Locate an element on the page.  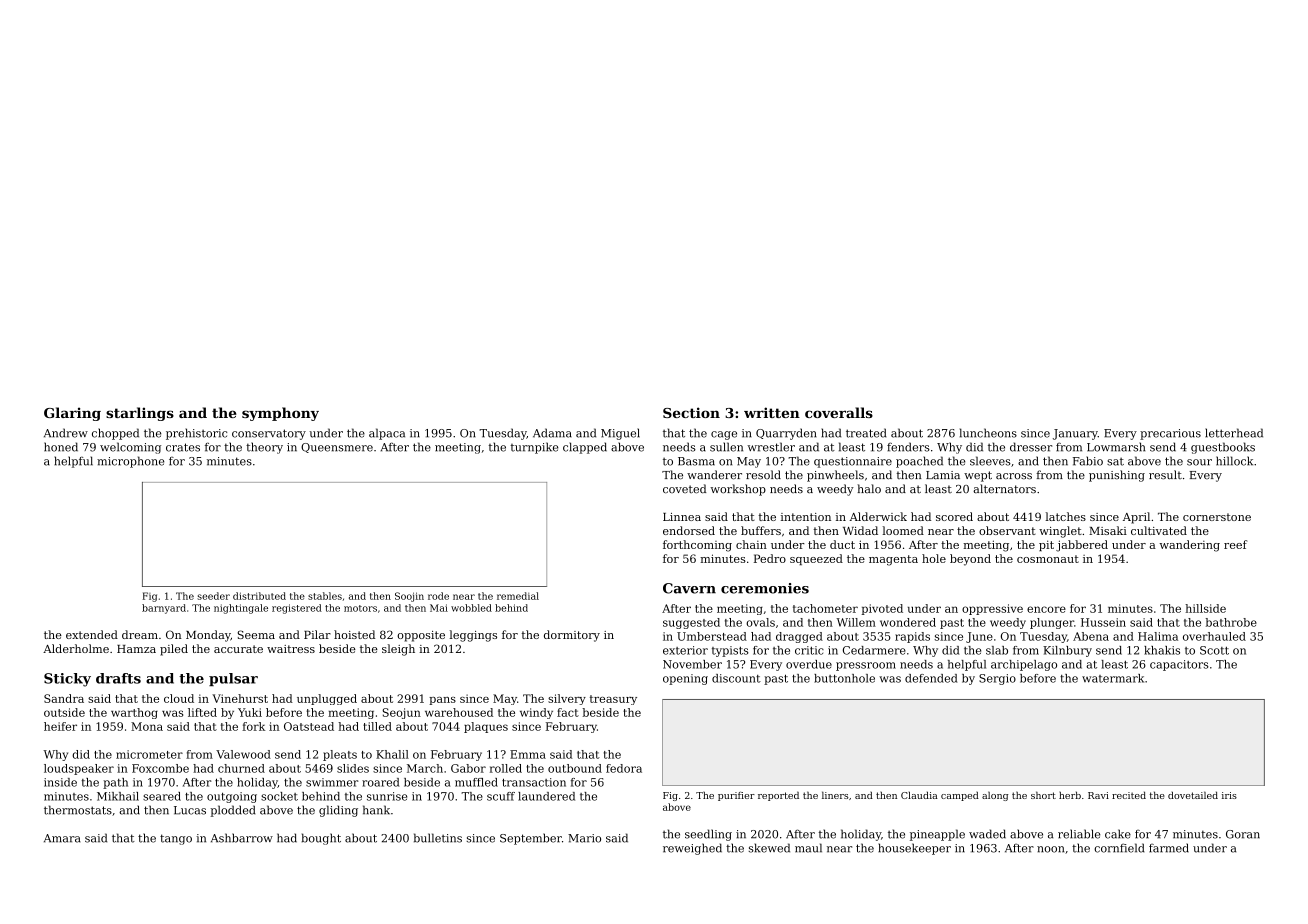
Section is located at coordinates (691, 412).
